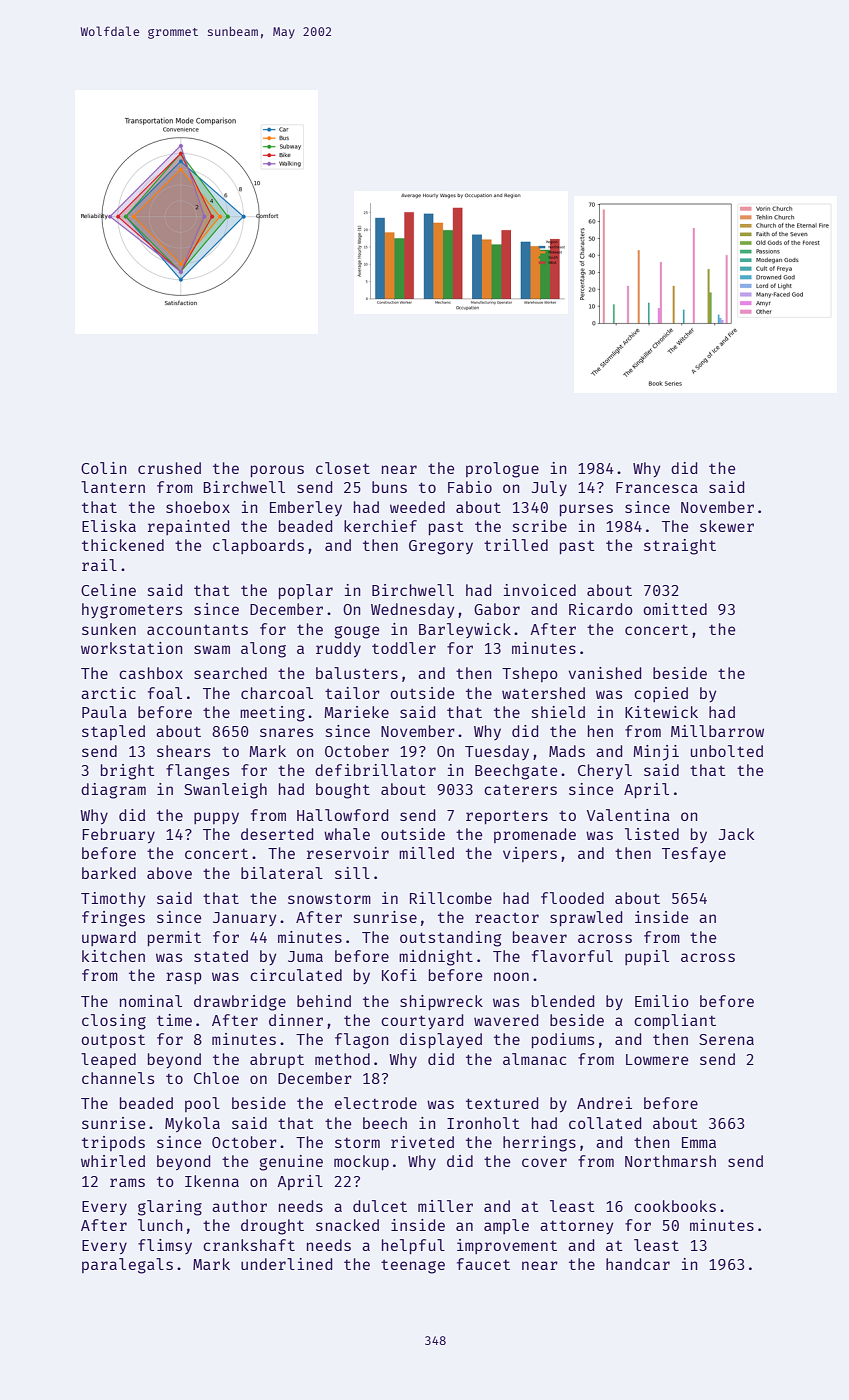  Describe the element at coordinates (127, 1266) in the screenshot. I see `paralegals` at that location.
